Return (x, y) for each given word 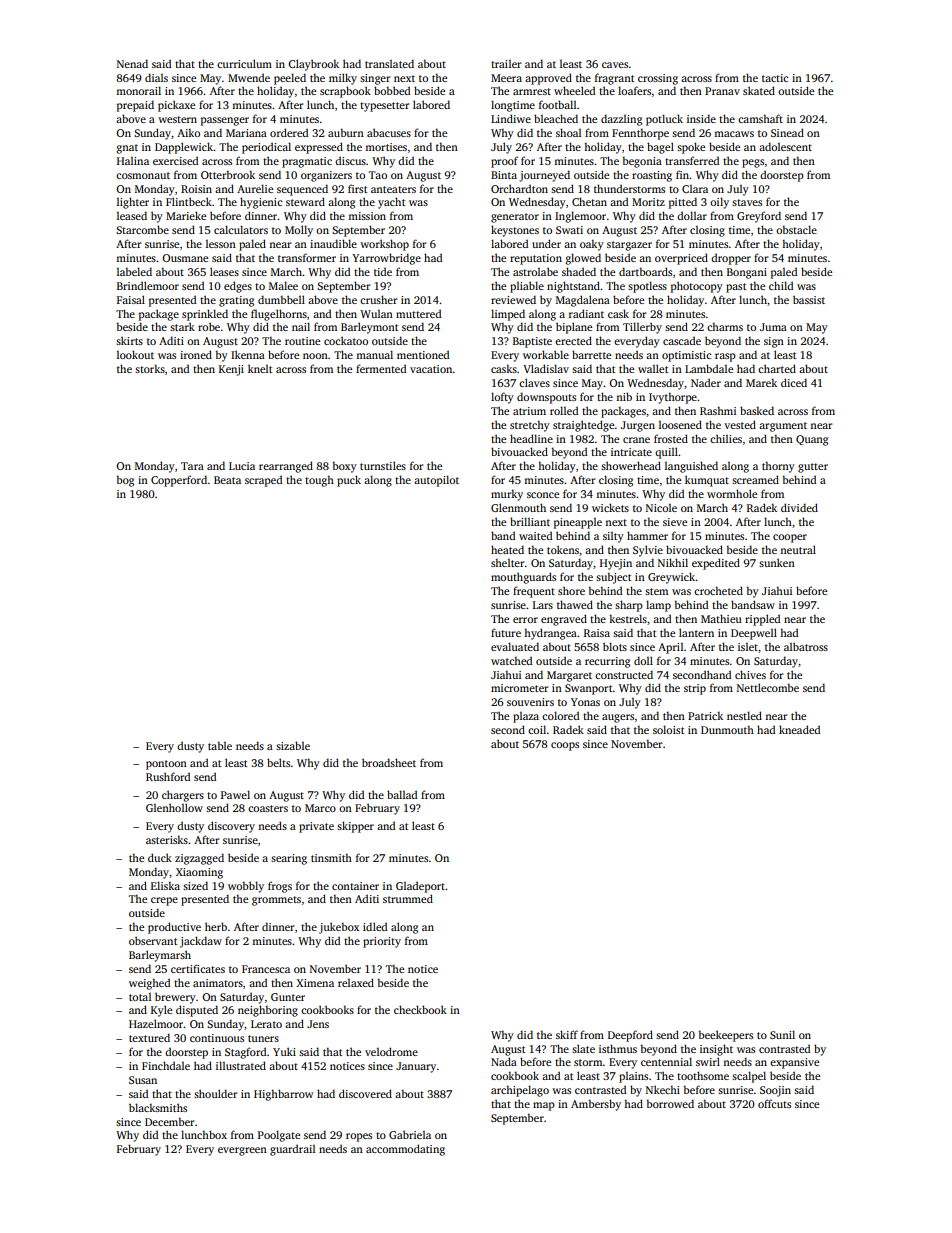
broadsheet (389, 762)
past (736, 288)
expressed (319, 148)
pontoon (166, 765)
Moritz (648, 202)
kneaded (799, 729)
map (544, 1106)
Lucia (242, 466)
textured (149, 1037)
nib (624, 396)
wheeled (574, 90)
